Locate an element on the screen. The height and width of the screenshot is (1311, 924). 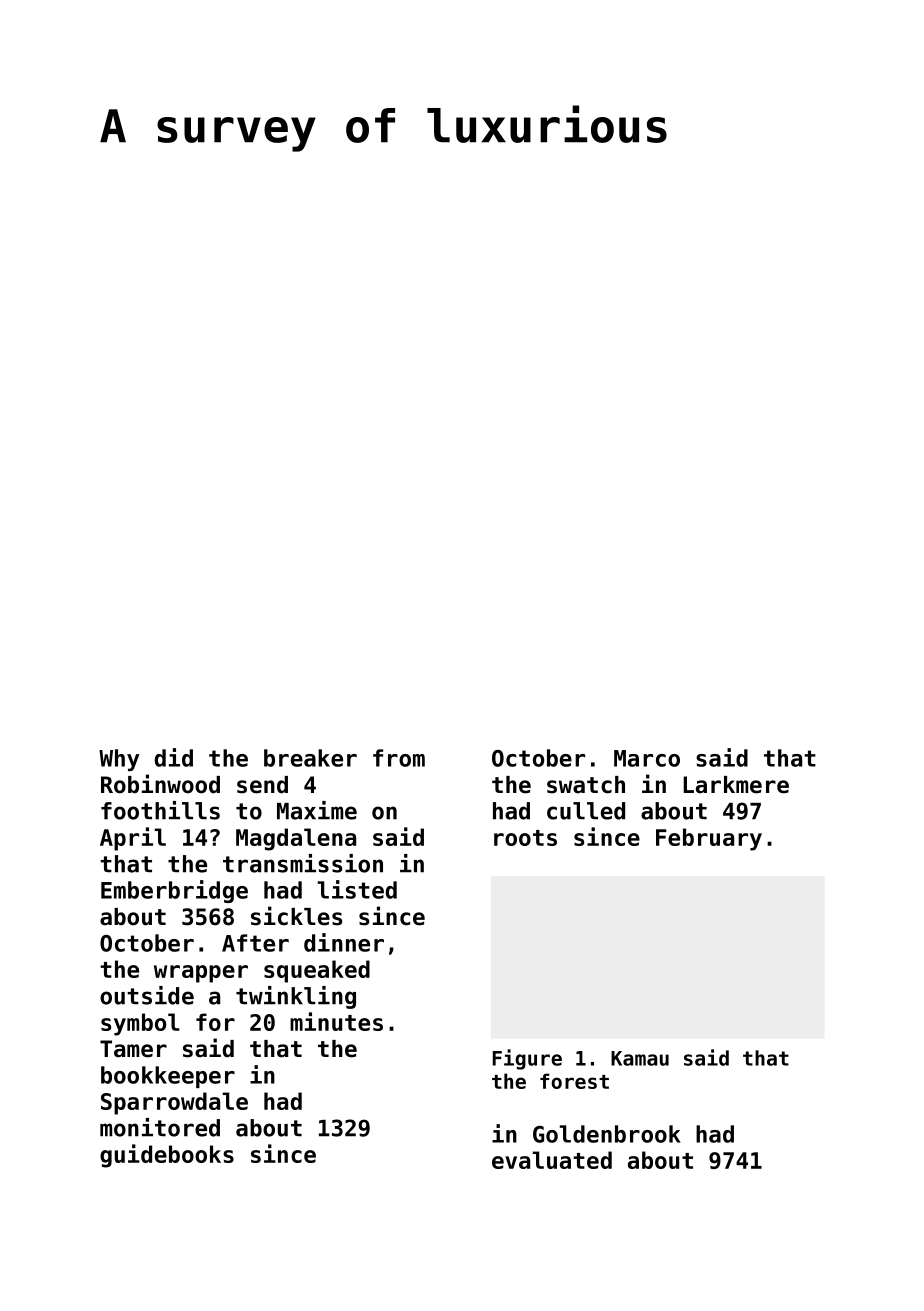
evaluated is located at coordinates (552, 1160).
